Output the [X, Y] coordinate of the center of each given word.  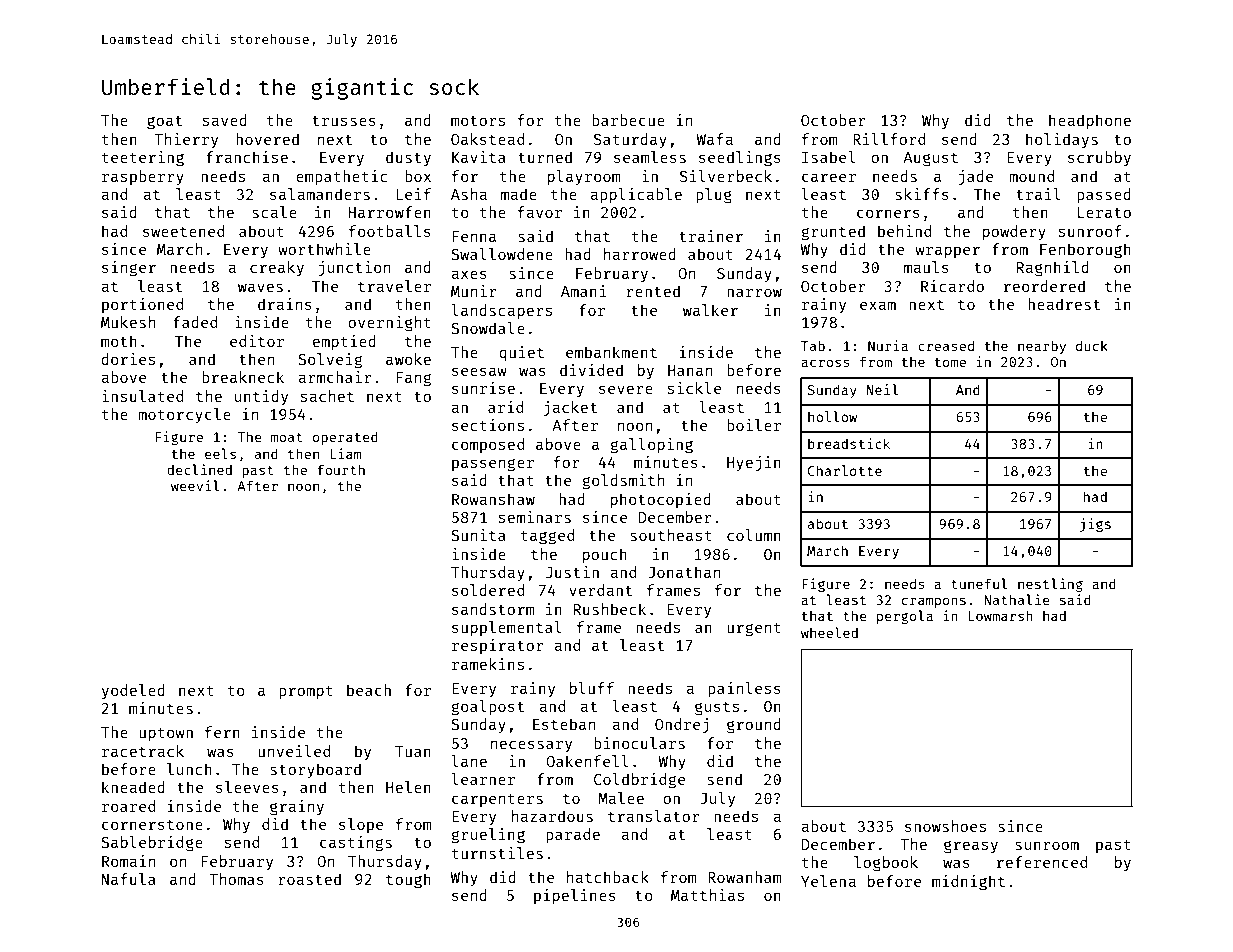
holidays [1062, 140]
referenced [1042, 862]
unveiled [294, 751]
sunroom [1047, 845]
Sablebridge [152, 844]
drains [285, 304]
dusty [408, 158]
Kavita [479, 157]
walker [710, 310]
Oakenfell [587, 761]
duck [1092, 345]
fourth [341, 469]
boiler [754, 425]
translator [654, 816]
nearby [1042, 347]
